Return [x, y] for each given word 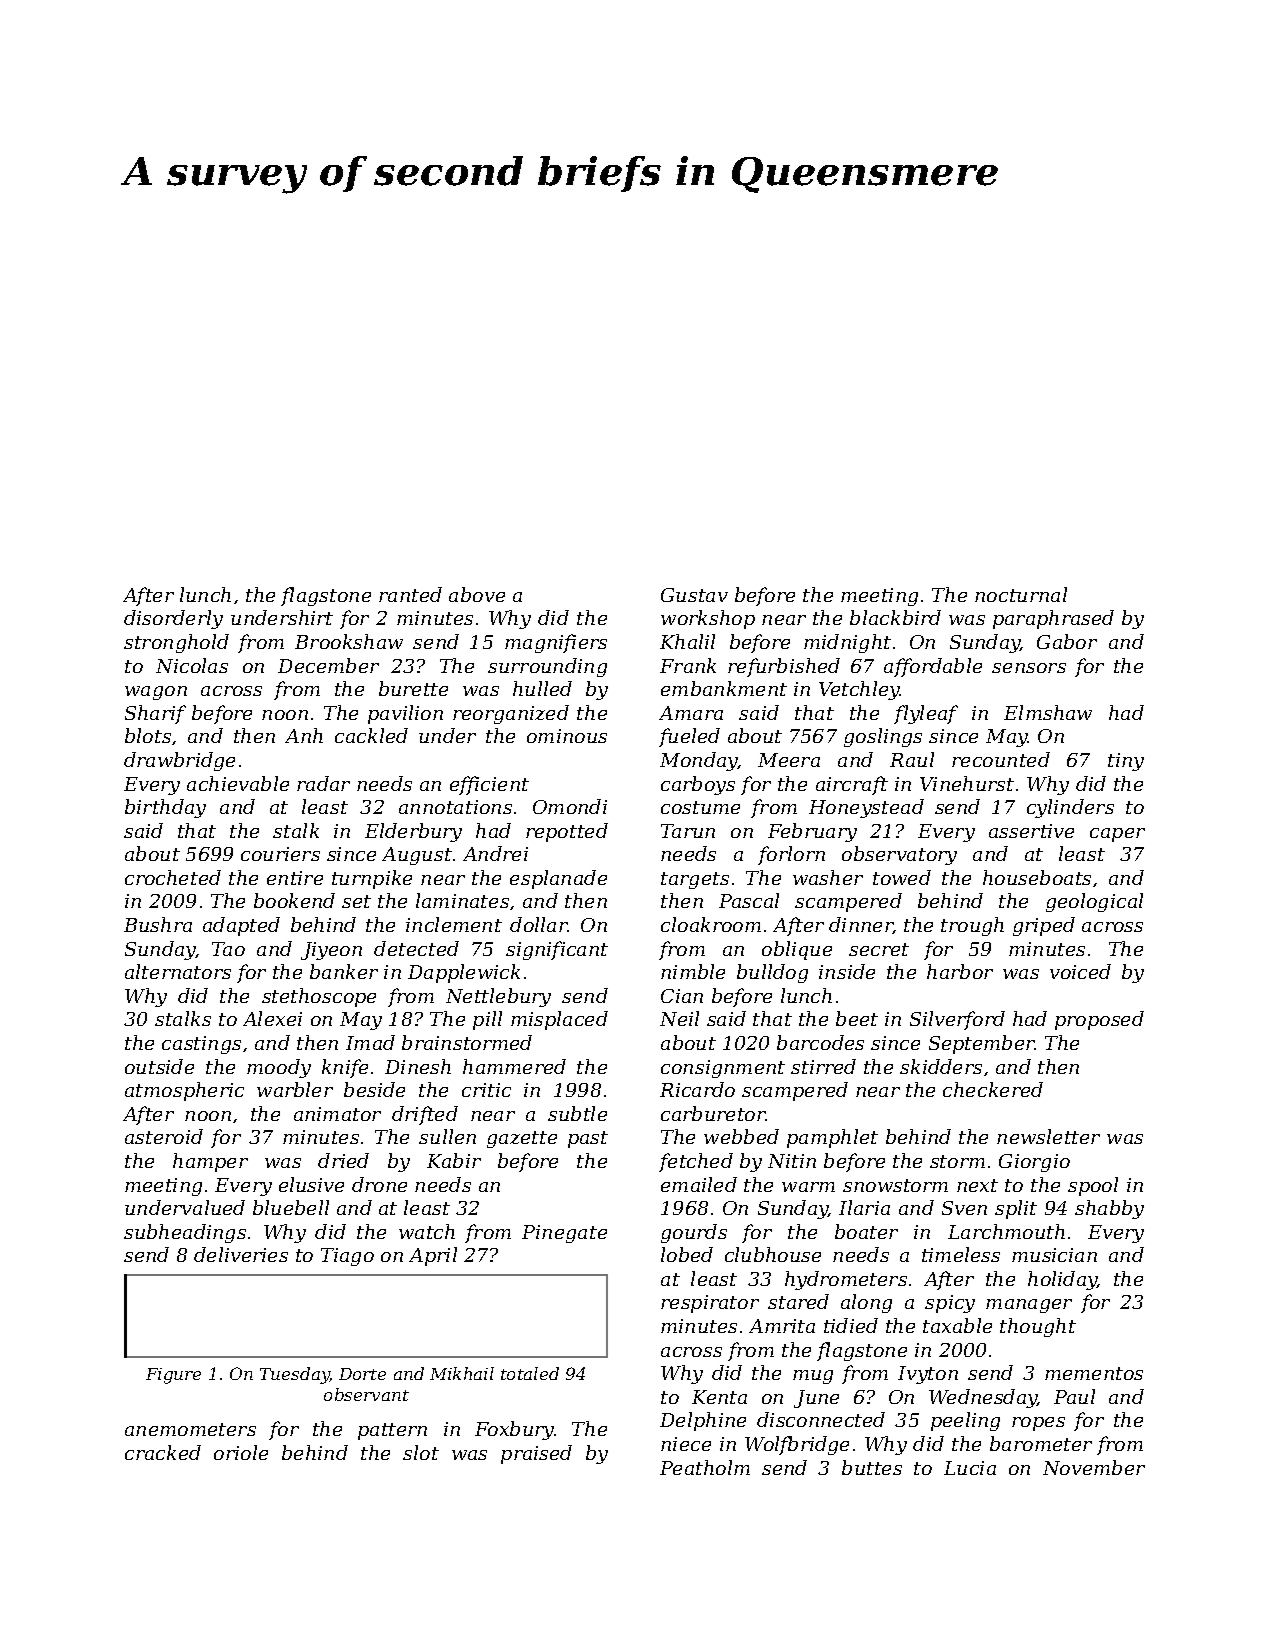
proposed [1099, 1020]
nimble [693, 971]
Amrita [782, 1326]
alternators [178, 971]
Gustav [694, 595]
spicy [950, 1304]
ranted [410, 594]
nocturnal [1021, 594]
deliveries [241, 1254]
